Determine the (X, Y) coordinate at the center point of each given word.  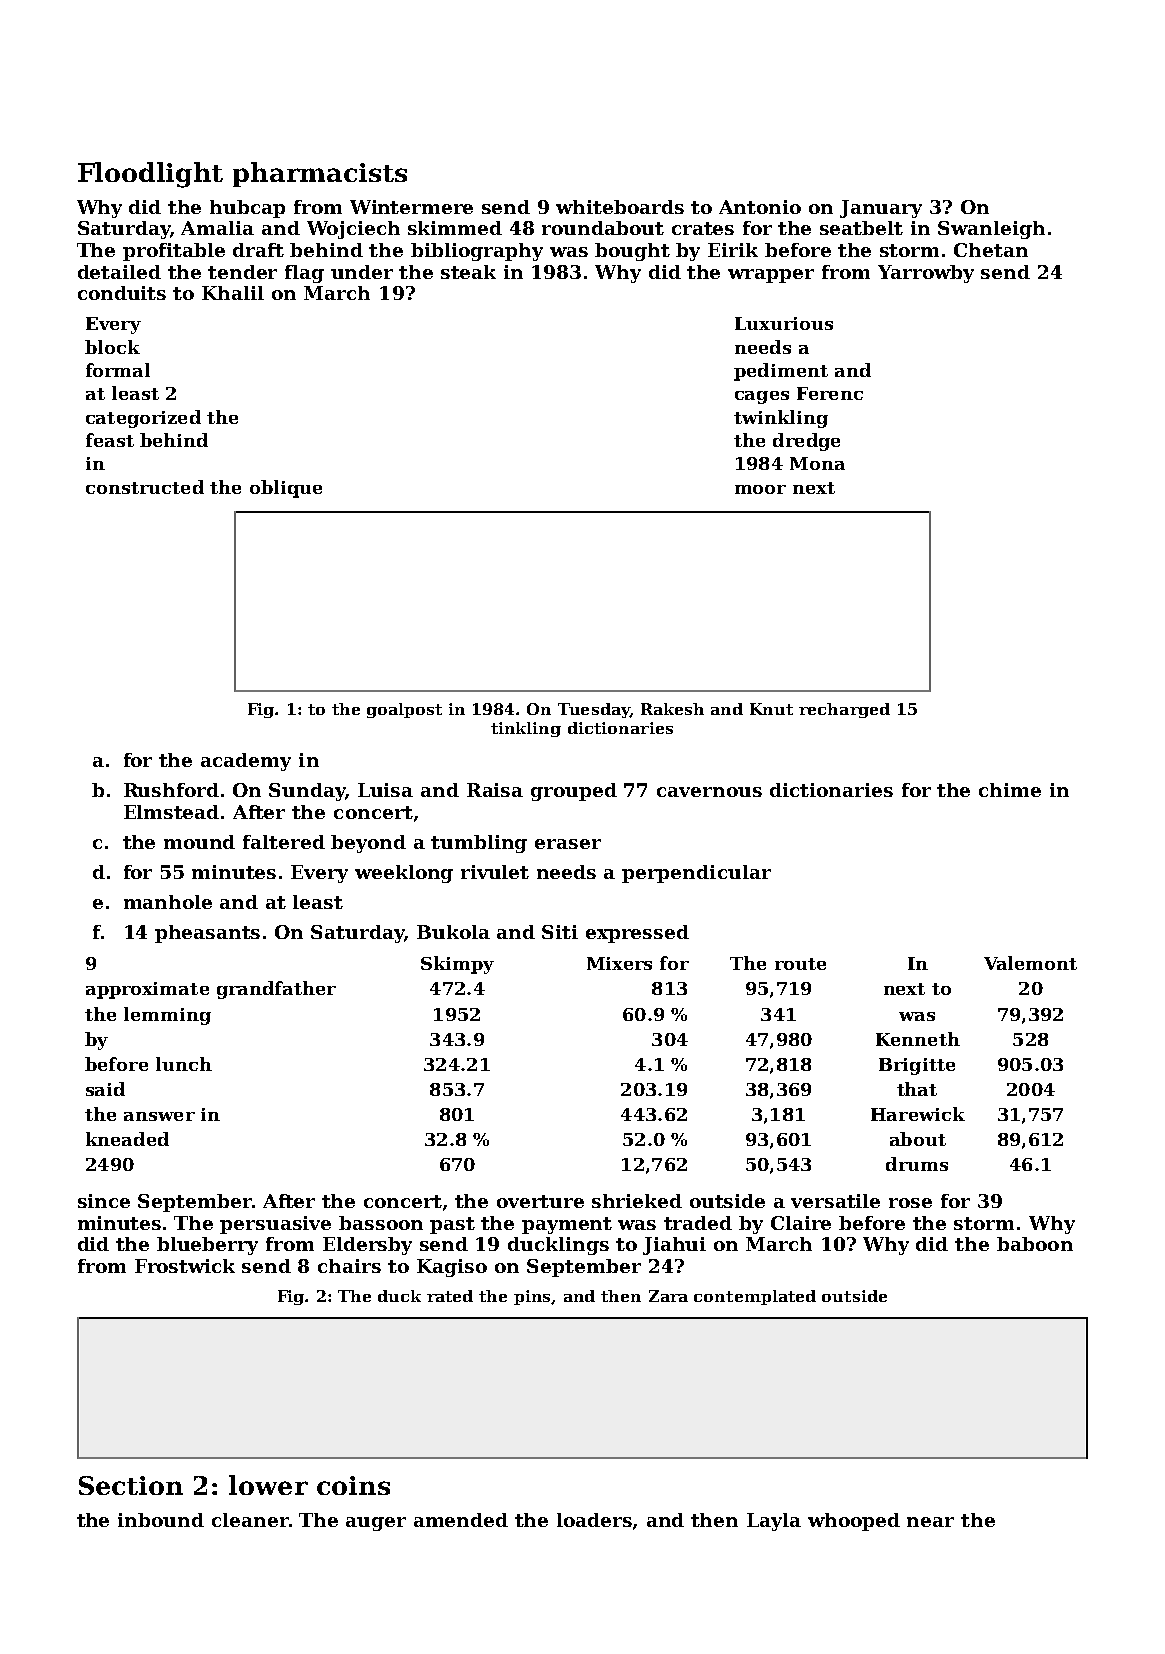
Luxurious (784, 323)
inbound (161, 1520)
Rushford (171, 790)
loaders (594, 1520)
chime (1010, 790)
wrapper (771, 276)
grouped (574, 792)
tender (242, 272)
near (930, 1522)
